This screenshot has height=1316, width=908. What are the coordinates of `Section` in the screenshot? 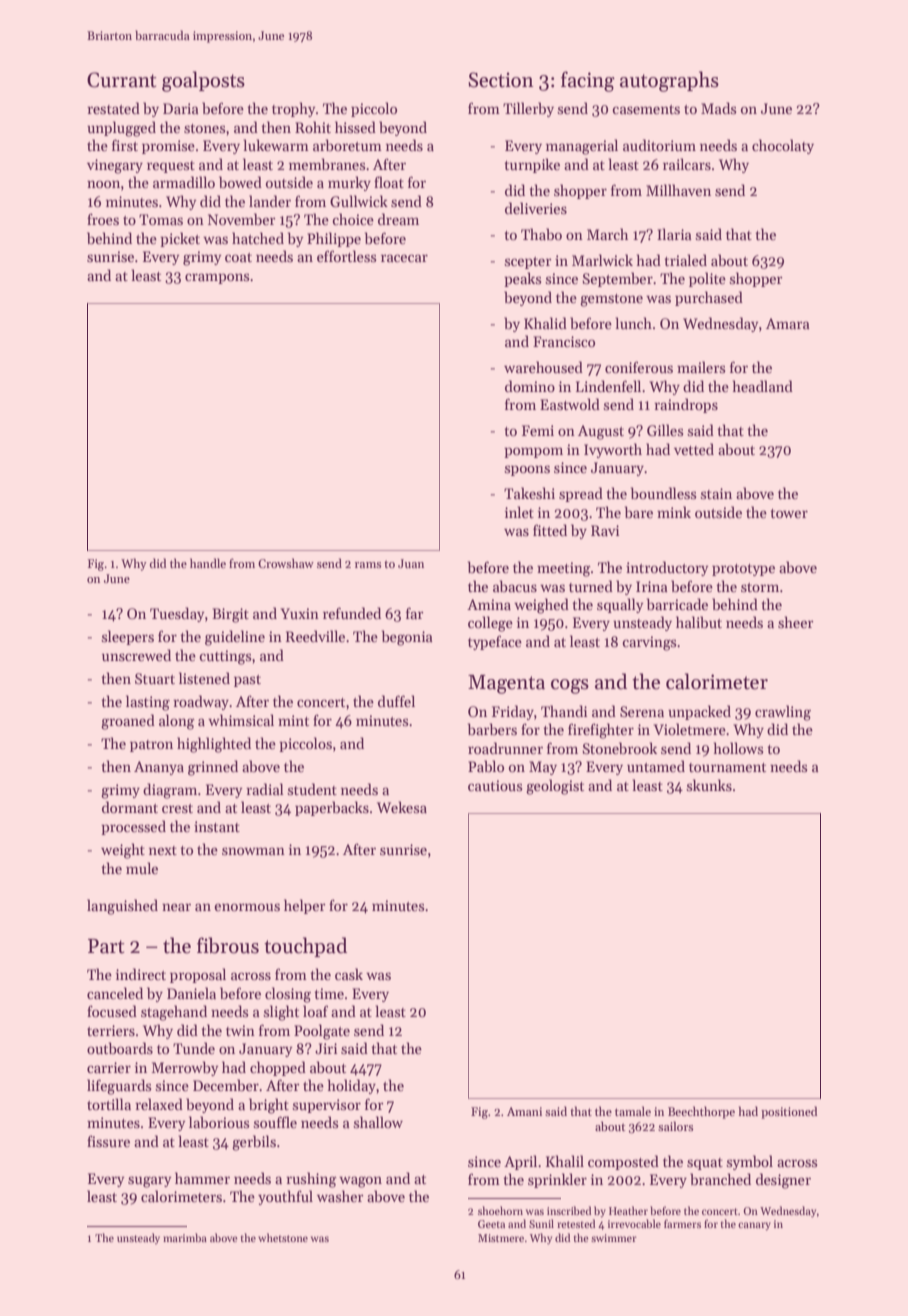 It's located at (501, 80).
